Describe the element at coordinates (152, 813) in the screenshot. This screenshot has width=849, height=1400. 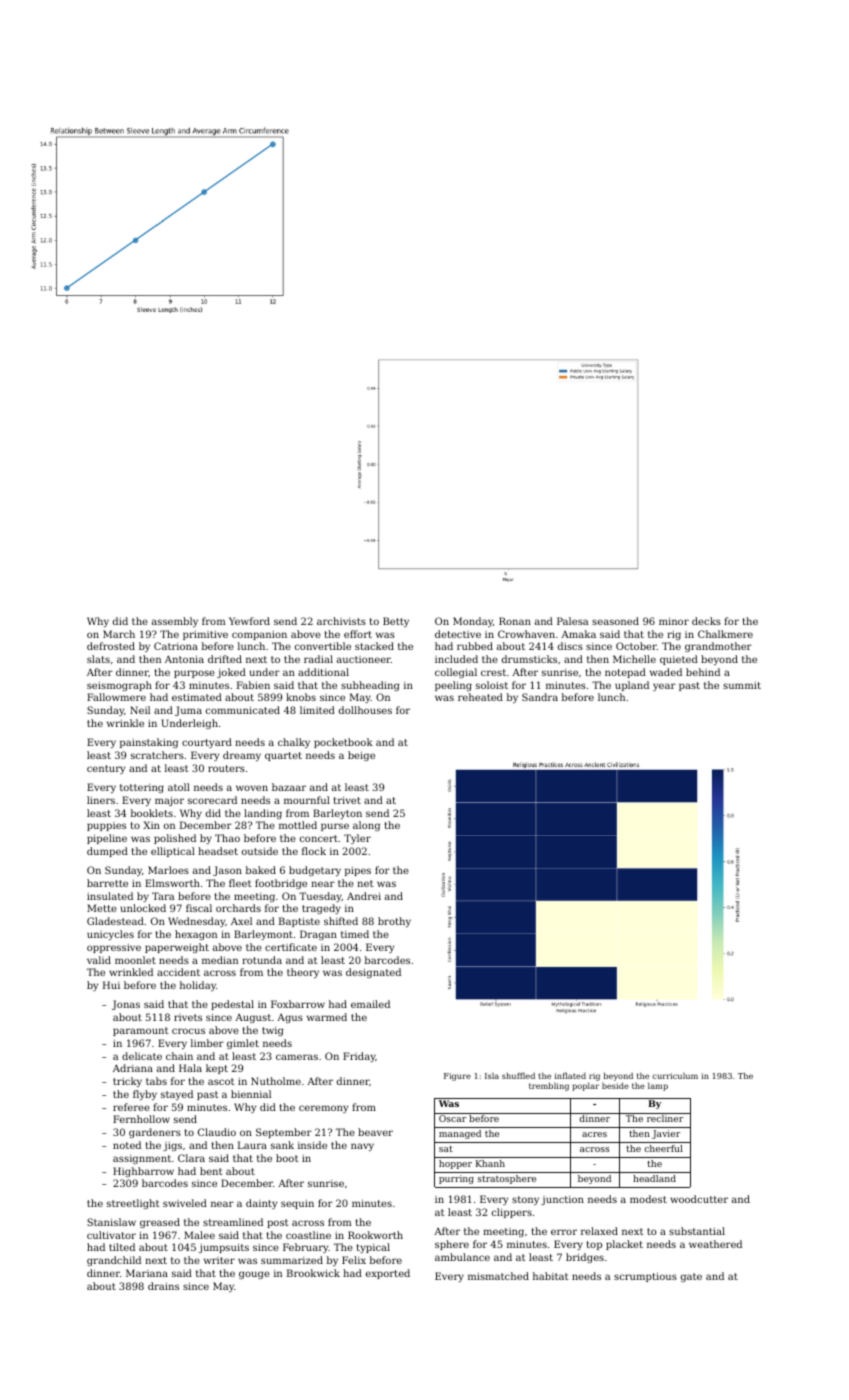
I see `booklets` at that location.
